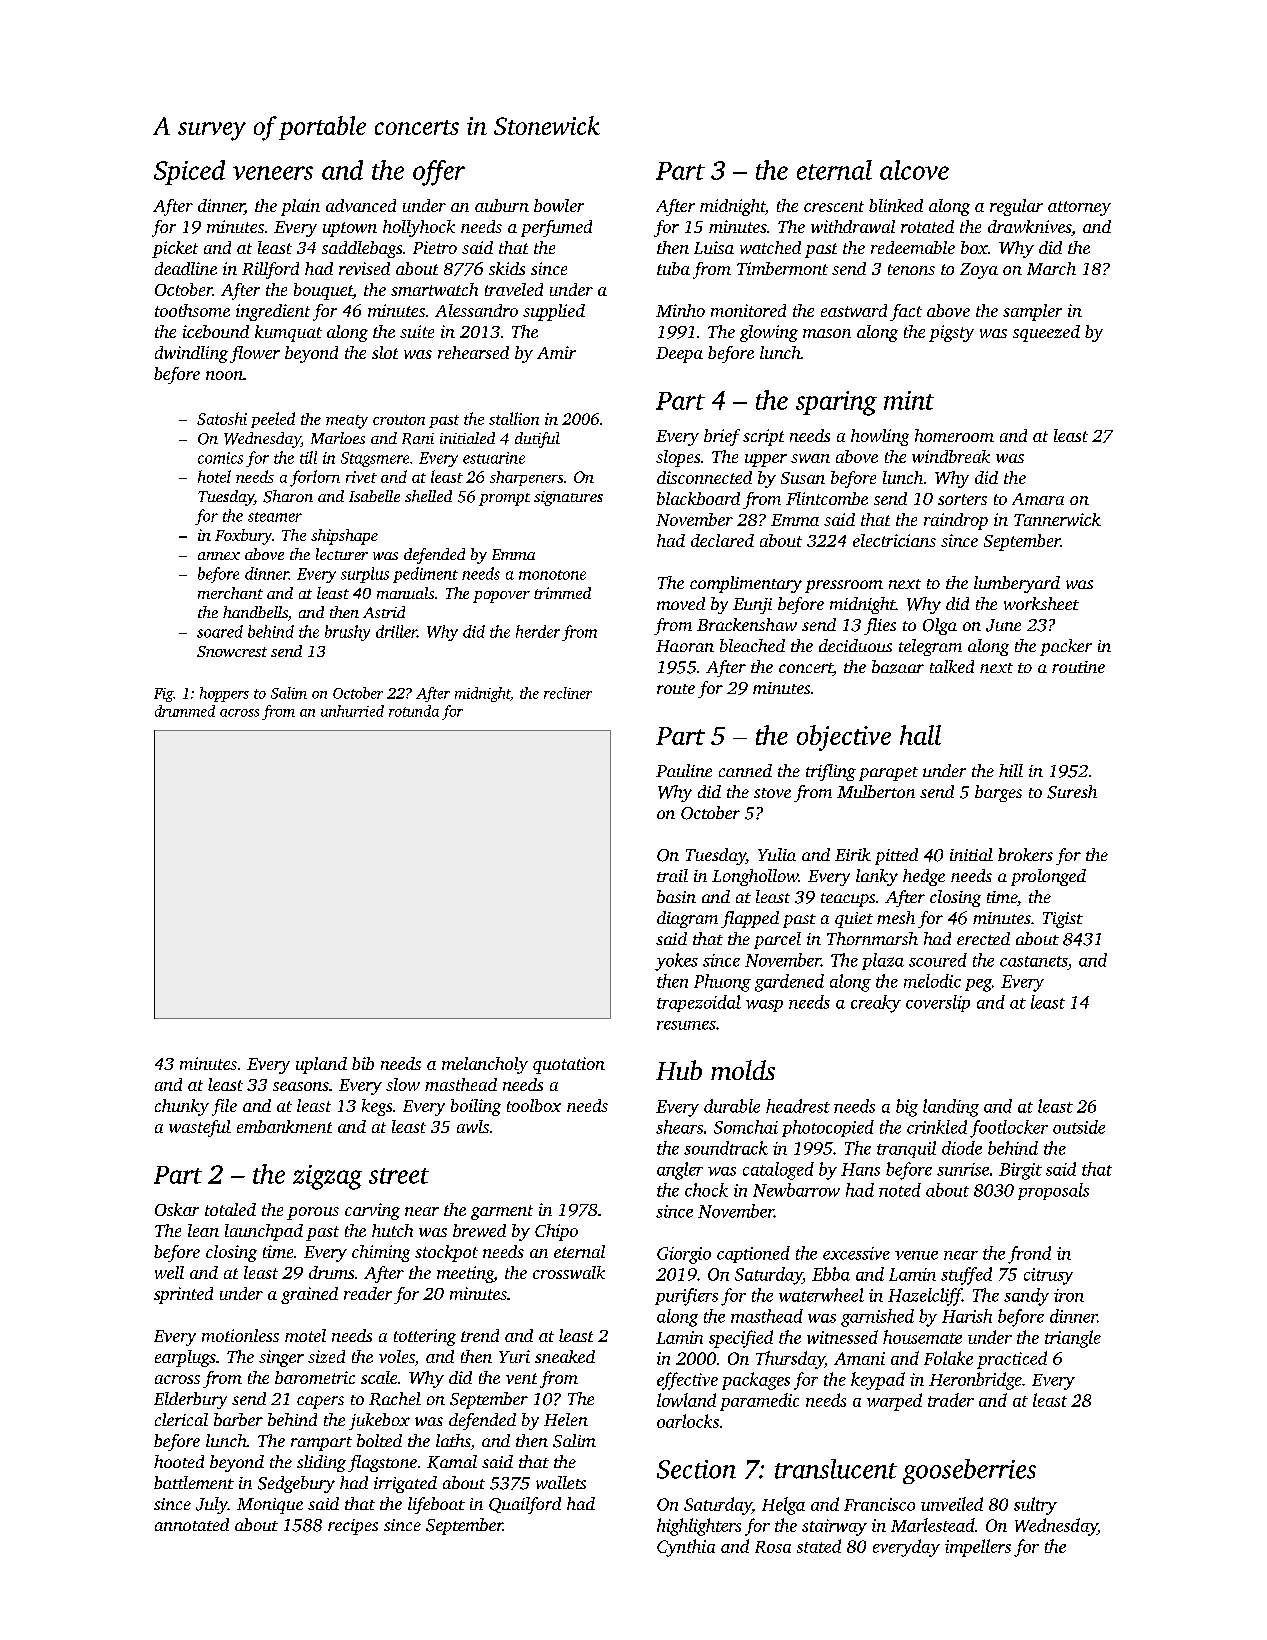  Describe the element at coordinates (773, 1547) in the screenshot. I see `Rosa` at that location.
